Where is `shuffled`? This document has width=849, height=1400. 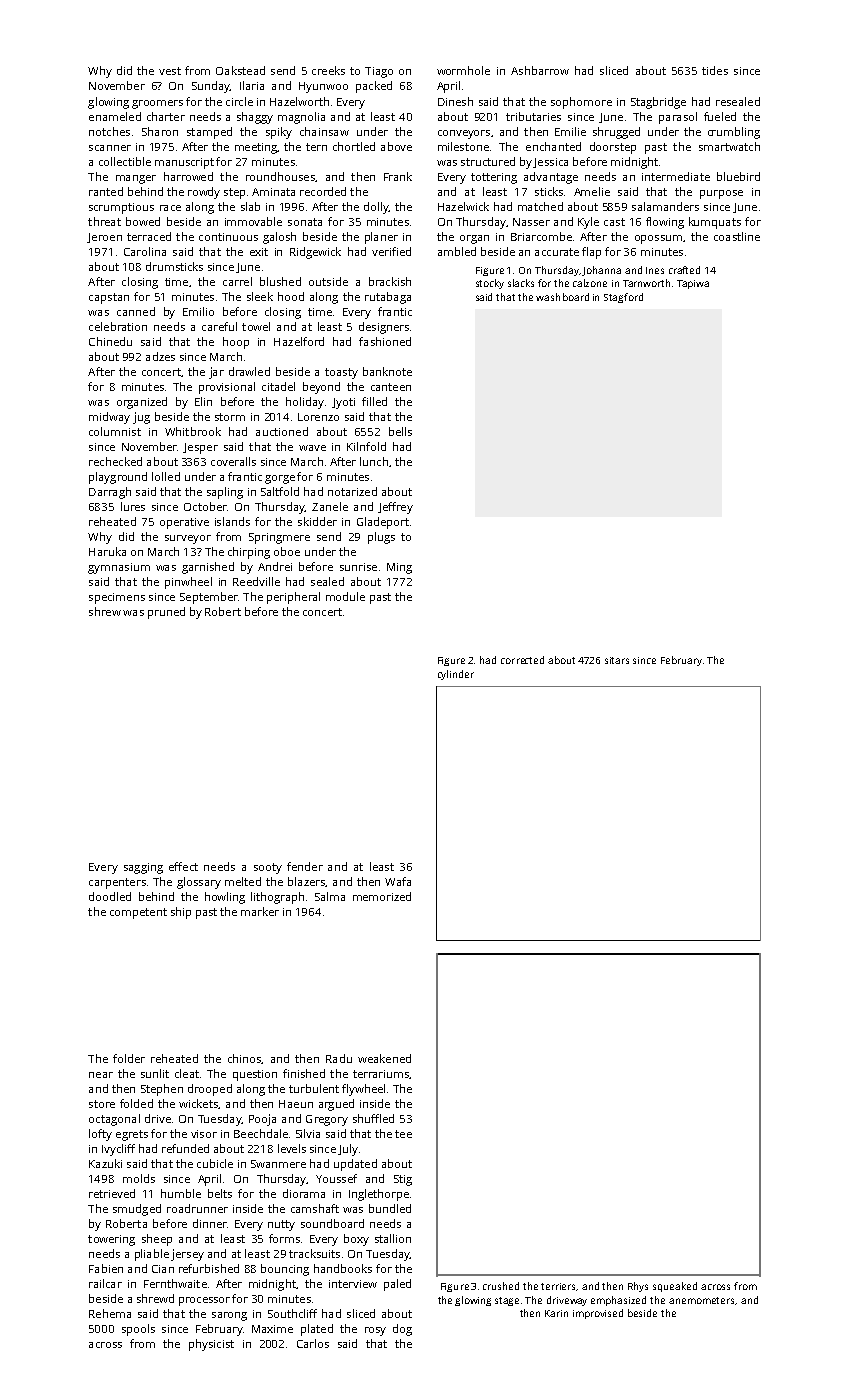
shuffled is located at coordinates (373, 1118).
